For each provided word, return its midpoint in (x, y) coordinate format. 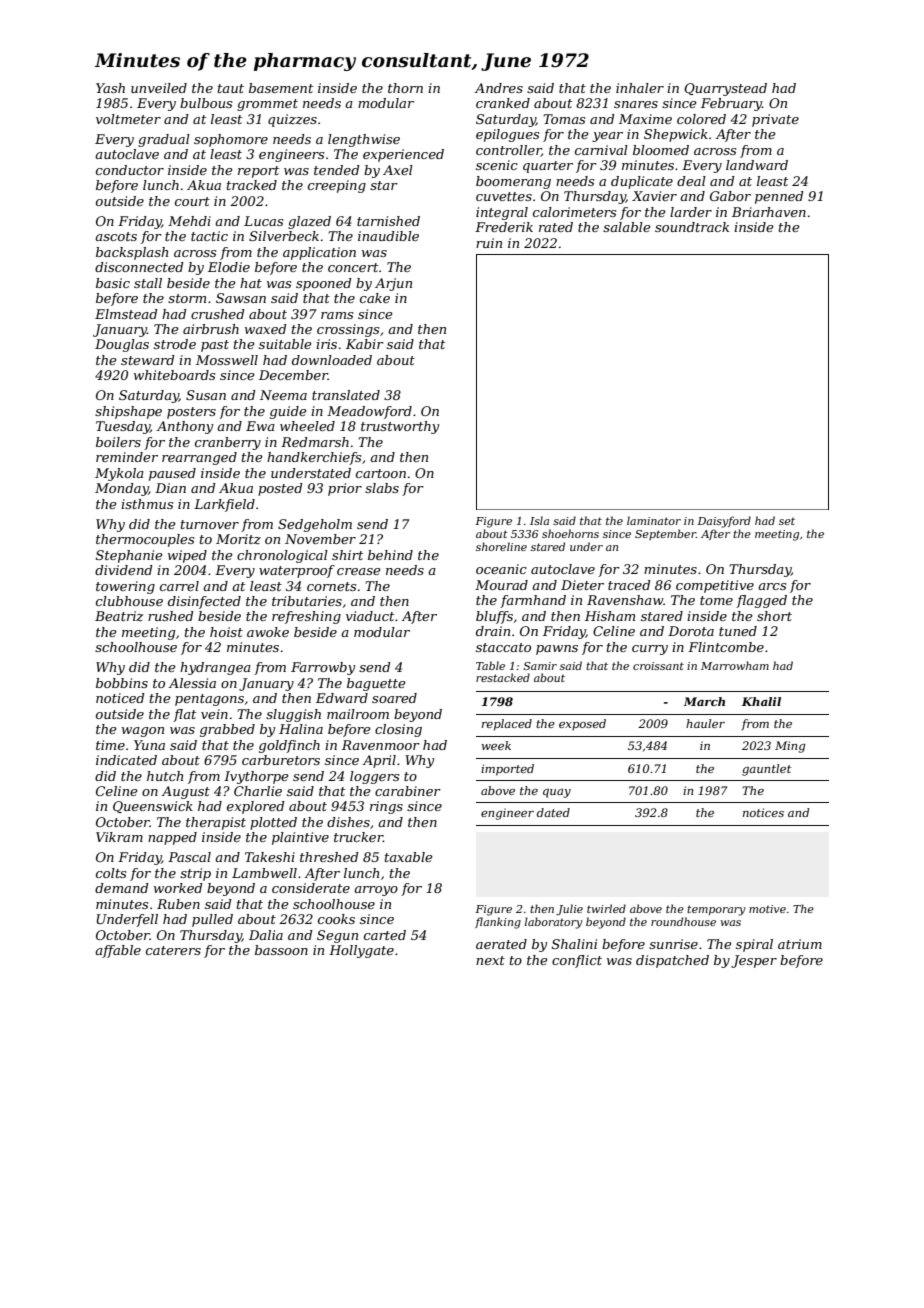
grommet (267, 105)
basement (281, 88)
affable (118, 951)
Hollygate (361, 951)
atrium (800, 944)
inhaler (640, 88)
